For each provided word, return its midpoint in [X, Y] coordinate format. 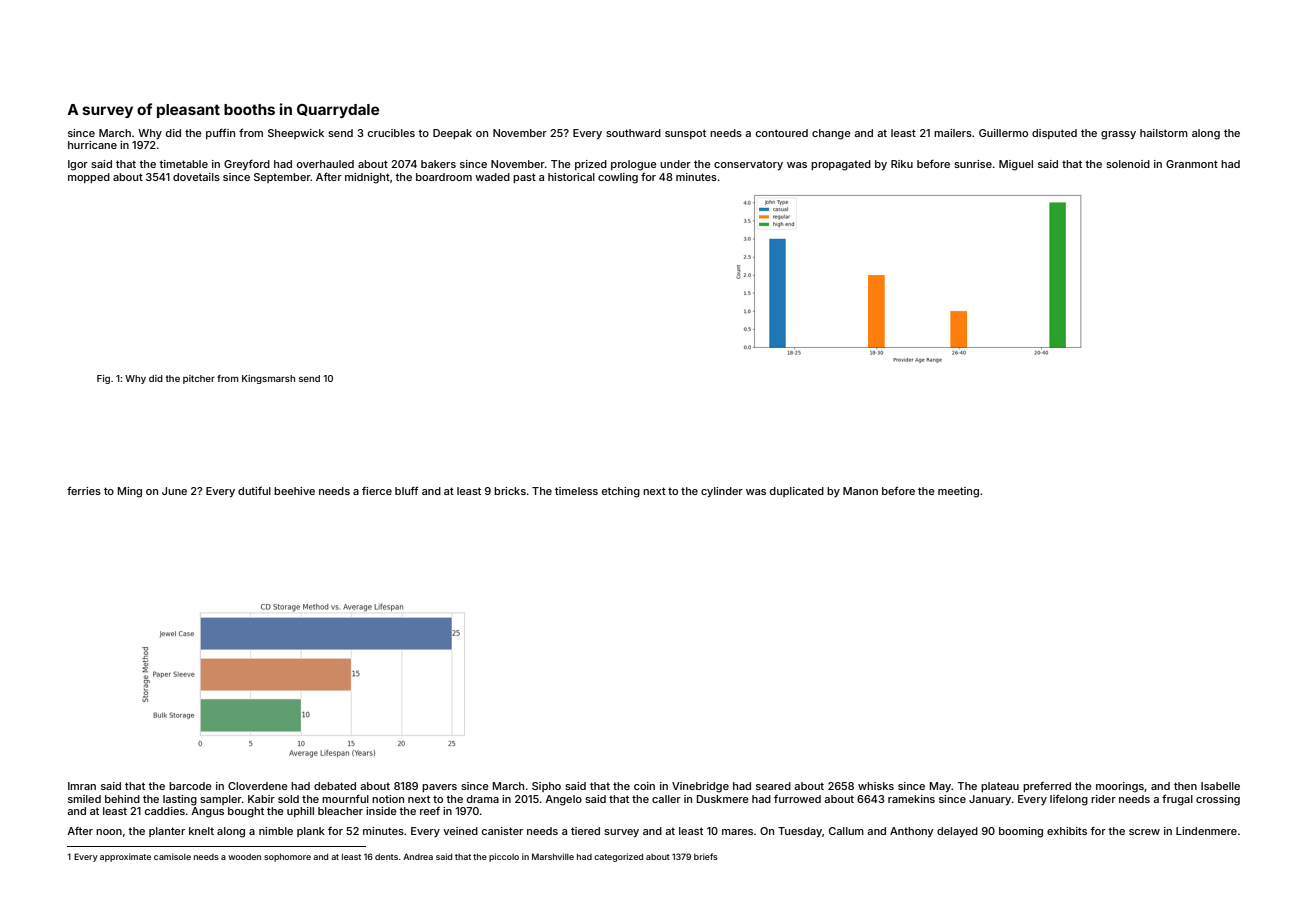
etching [621, 492]
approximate [125, 857]
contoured [782, 133]
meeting [958, 492]
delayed [957, 832]
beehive [294, 491]
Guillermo [1003, 133]
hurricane [92, 145]
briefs [706, 856]
